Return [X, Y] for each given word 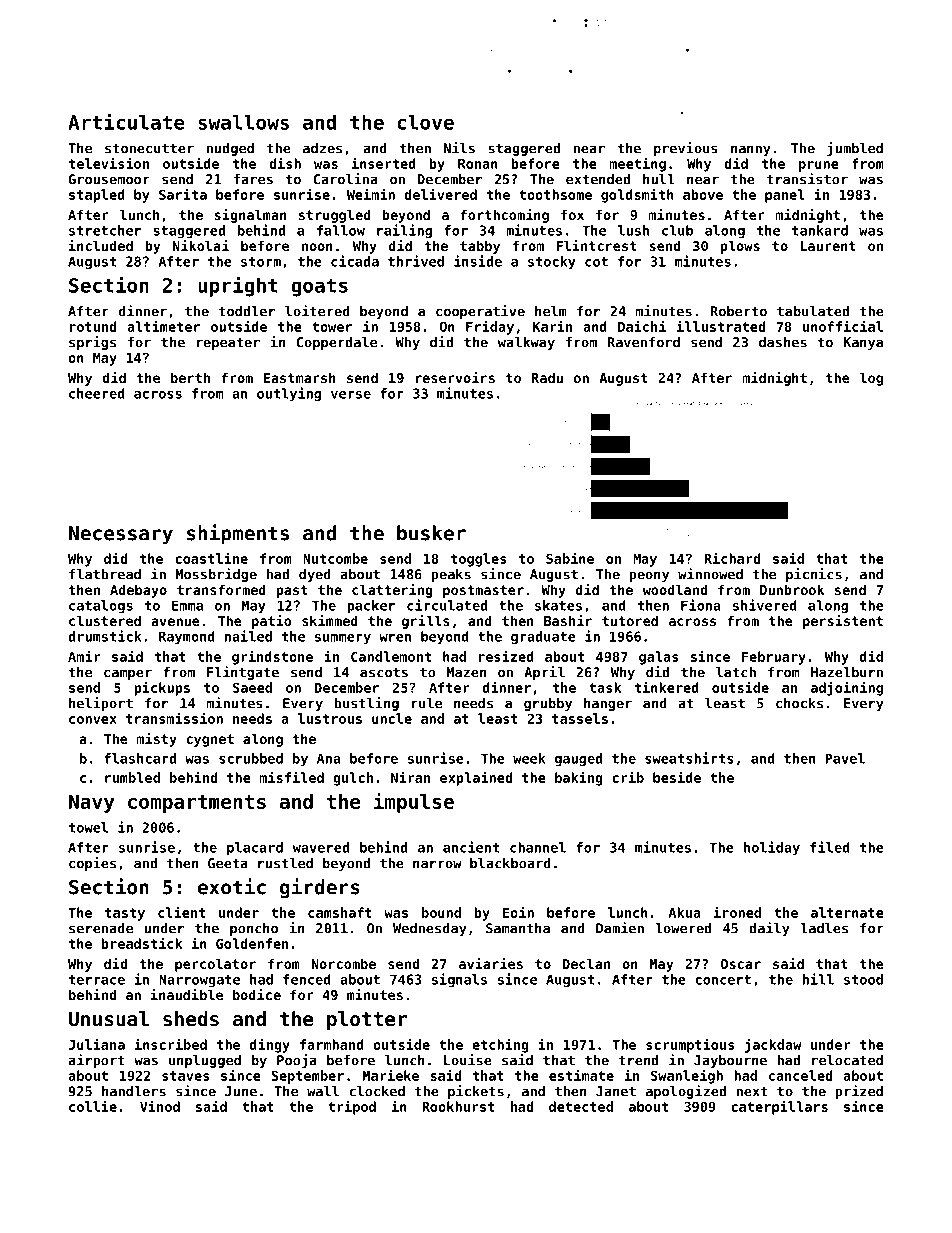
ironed [737, 912]
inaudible [187, 994]
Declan [586, 963]
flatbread [105, 574]
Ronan [478, 164]
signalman [250, 216]
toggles [479, 560]
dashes [783, 342]
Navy [91, 803]
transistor [807, 179]
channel [538, 847]
